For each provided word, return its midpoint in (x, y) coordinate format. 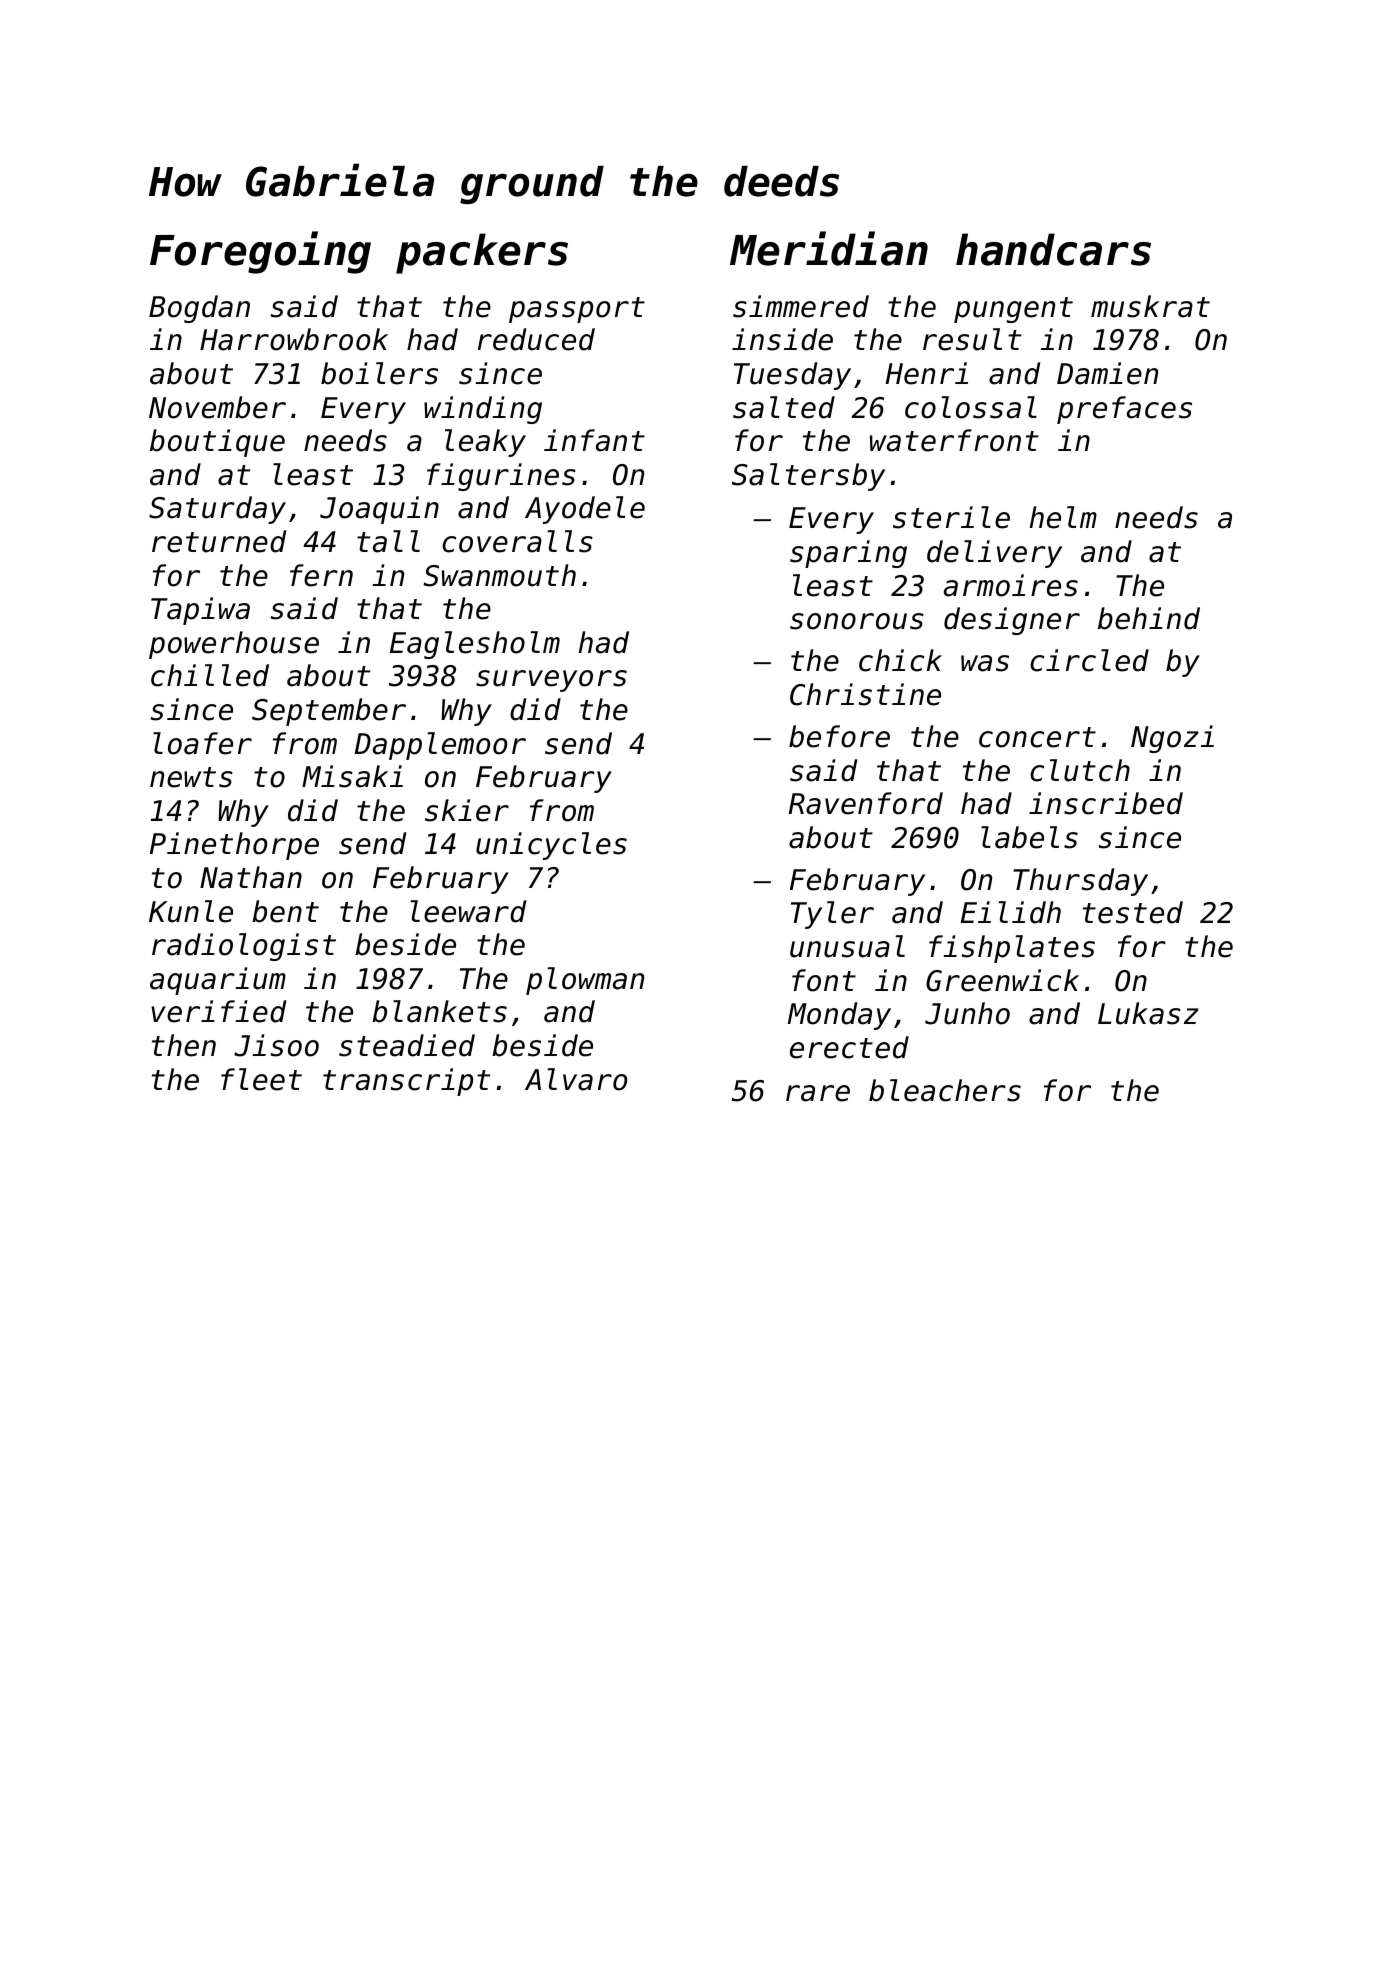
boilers (379, 373)
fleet (261, 1079)
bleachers (945, 1090)
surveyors (551, 681)
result (972, 339)
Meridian (829, 248)
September (329, 712)
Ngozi (1172, 739)
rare (818, 1093)
